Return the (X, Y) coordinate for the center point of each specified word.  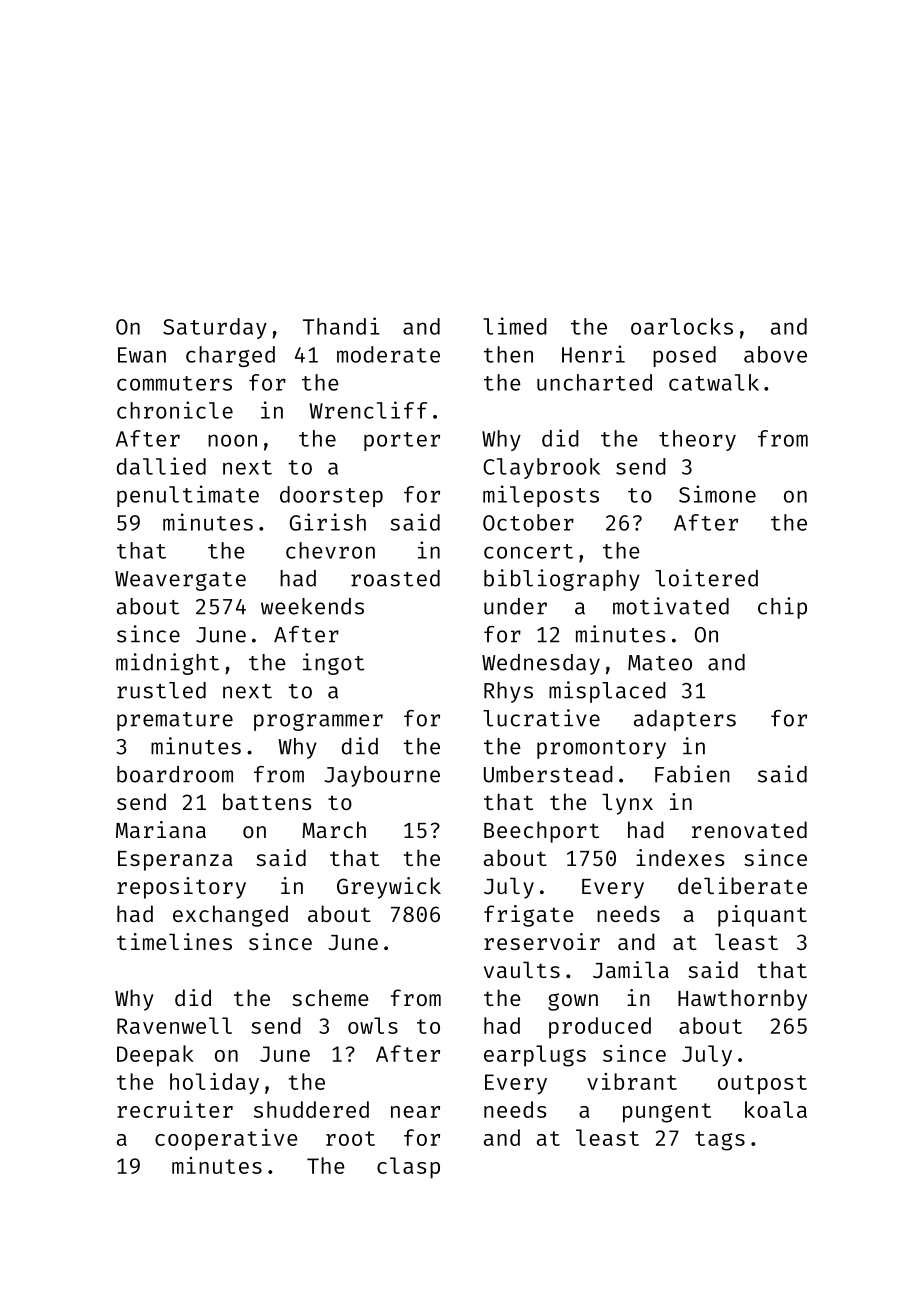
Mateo (660, 663)
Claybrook (541, 468)
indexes (680, 857)
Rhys (508, 692)
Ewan (142, 355)
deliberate (742, 885)
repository (181, 888)
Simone (717, 494)
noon (232, 440)
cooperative (226, 1140)
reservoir (542, 941)
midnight (167, 664)
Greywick (389, 888)
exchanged (230, 916)
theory (697, 440)
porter (402, 441)
